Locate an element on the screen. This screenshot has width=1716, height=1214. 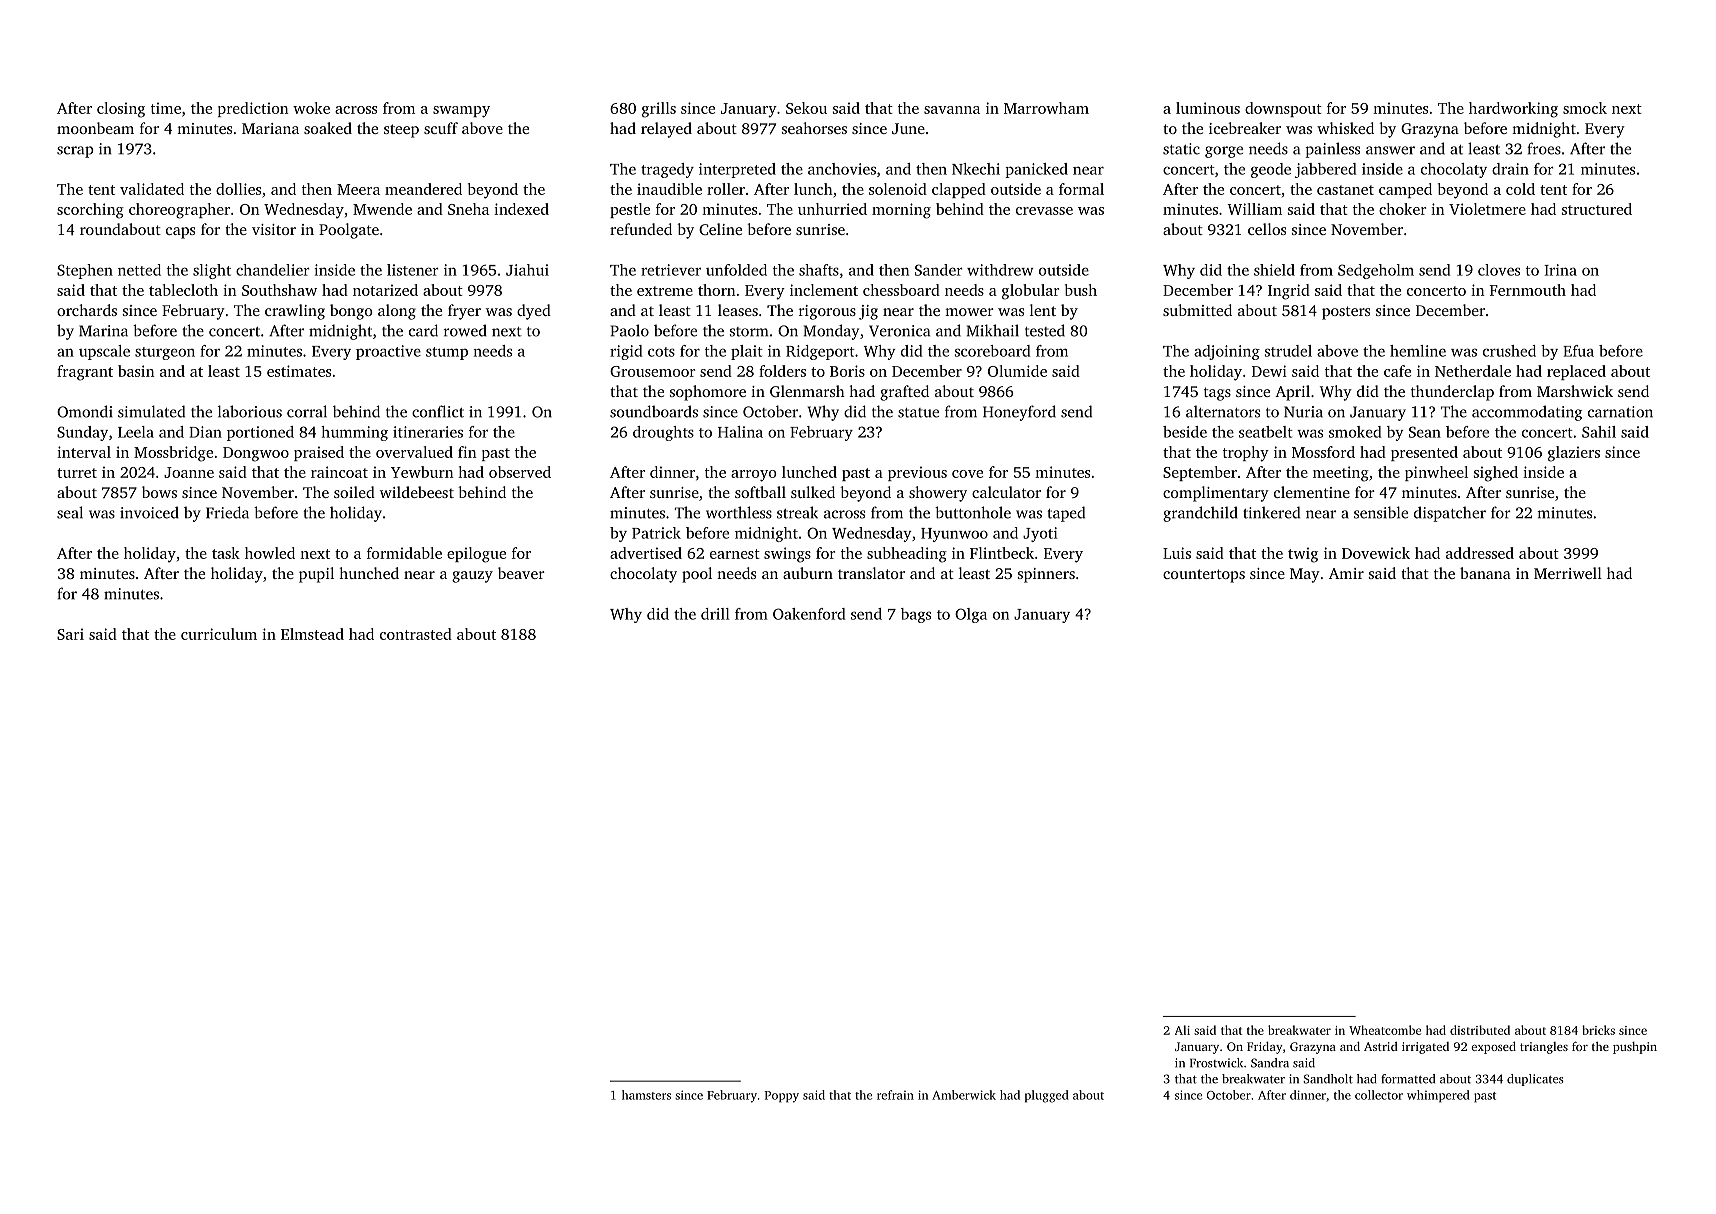
Wheatcombe is located at coordinates (1385, 1030).
